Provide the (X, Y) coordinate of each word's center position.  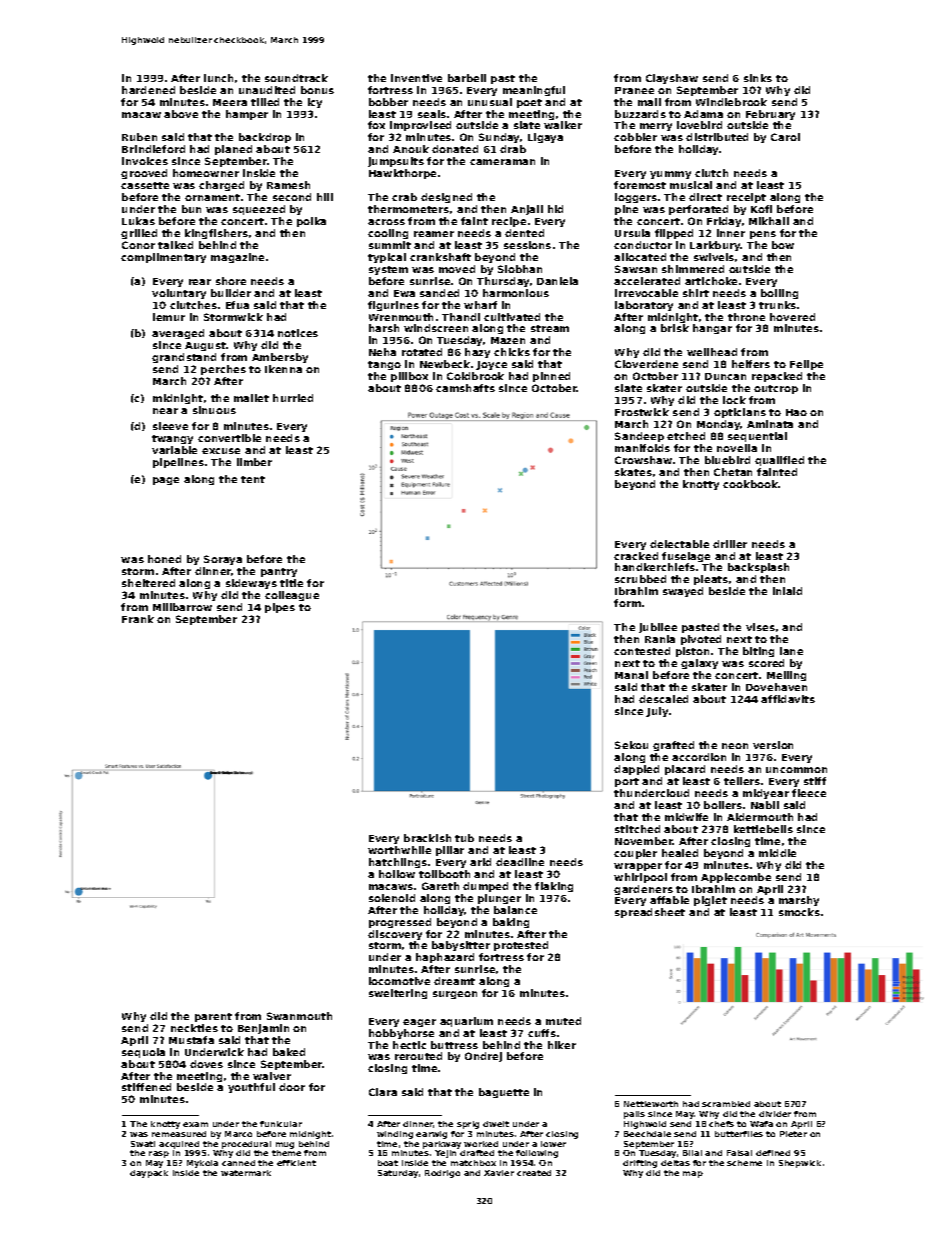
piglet (710, 901)
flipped (674, 234)
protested (521, 946)
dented (524, 233)
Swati (143, 1144)
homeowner (206, 173)
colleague (292, 596)
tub (464, 838)
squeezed (259, 210)
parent (213, 1017)
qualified (779, 461)
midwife (686, 817)
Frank (138, 619)
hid (555, 209)
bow (783, 245)
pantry (279, 572)
